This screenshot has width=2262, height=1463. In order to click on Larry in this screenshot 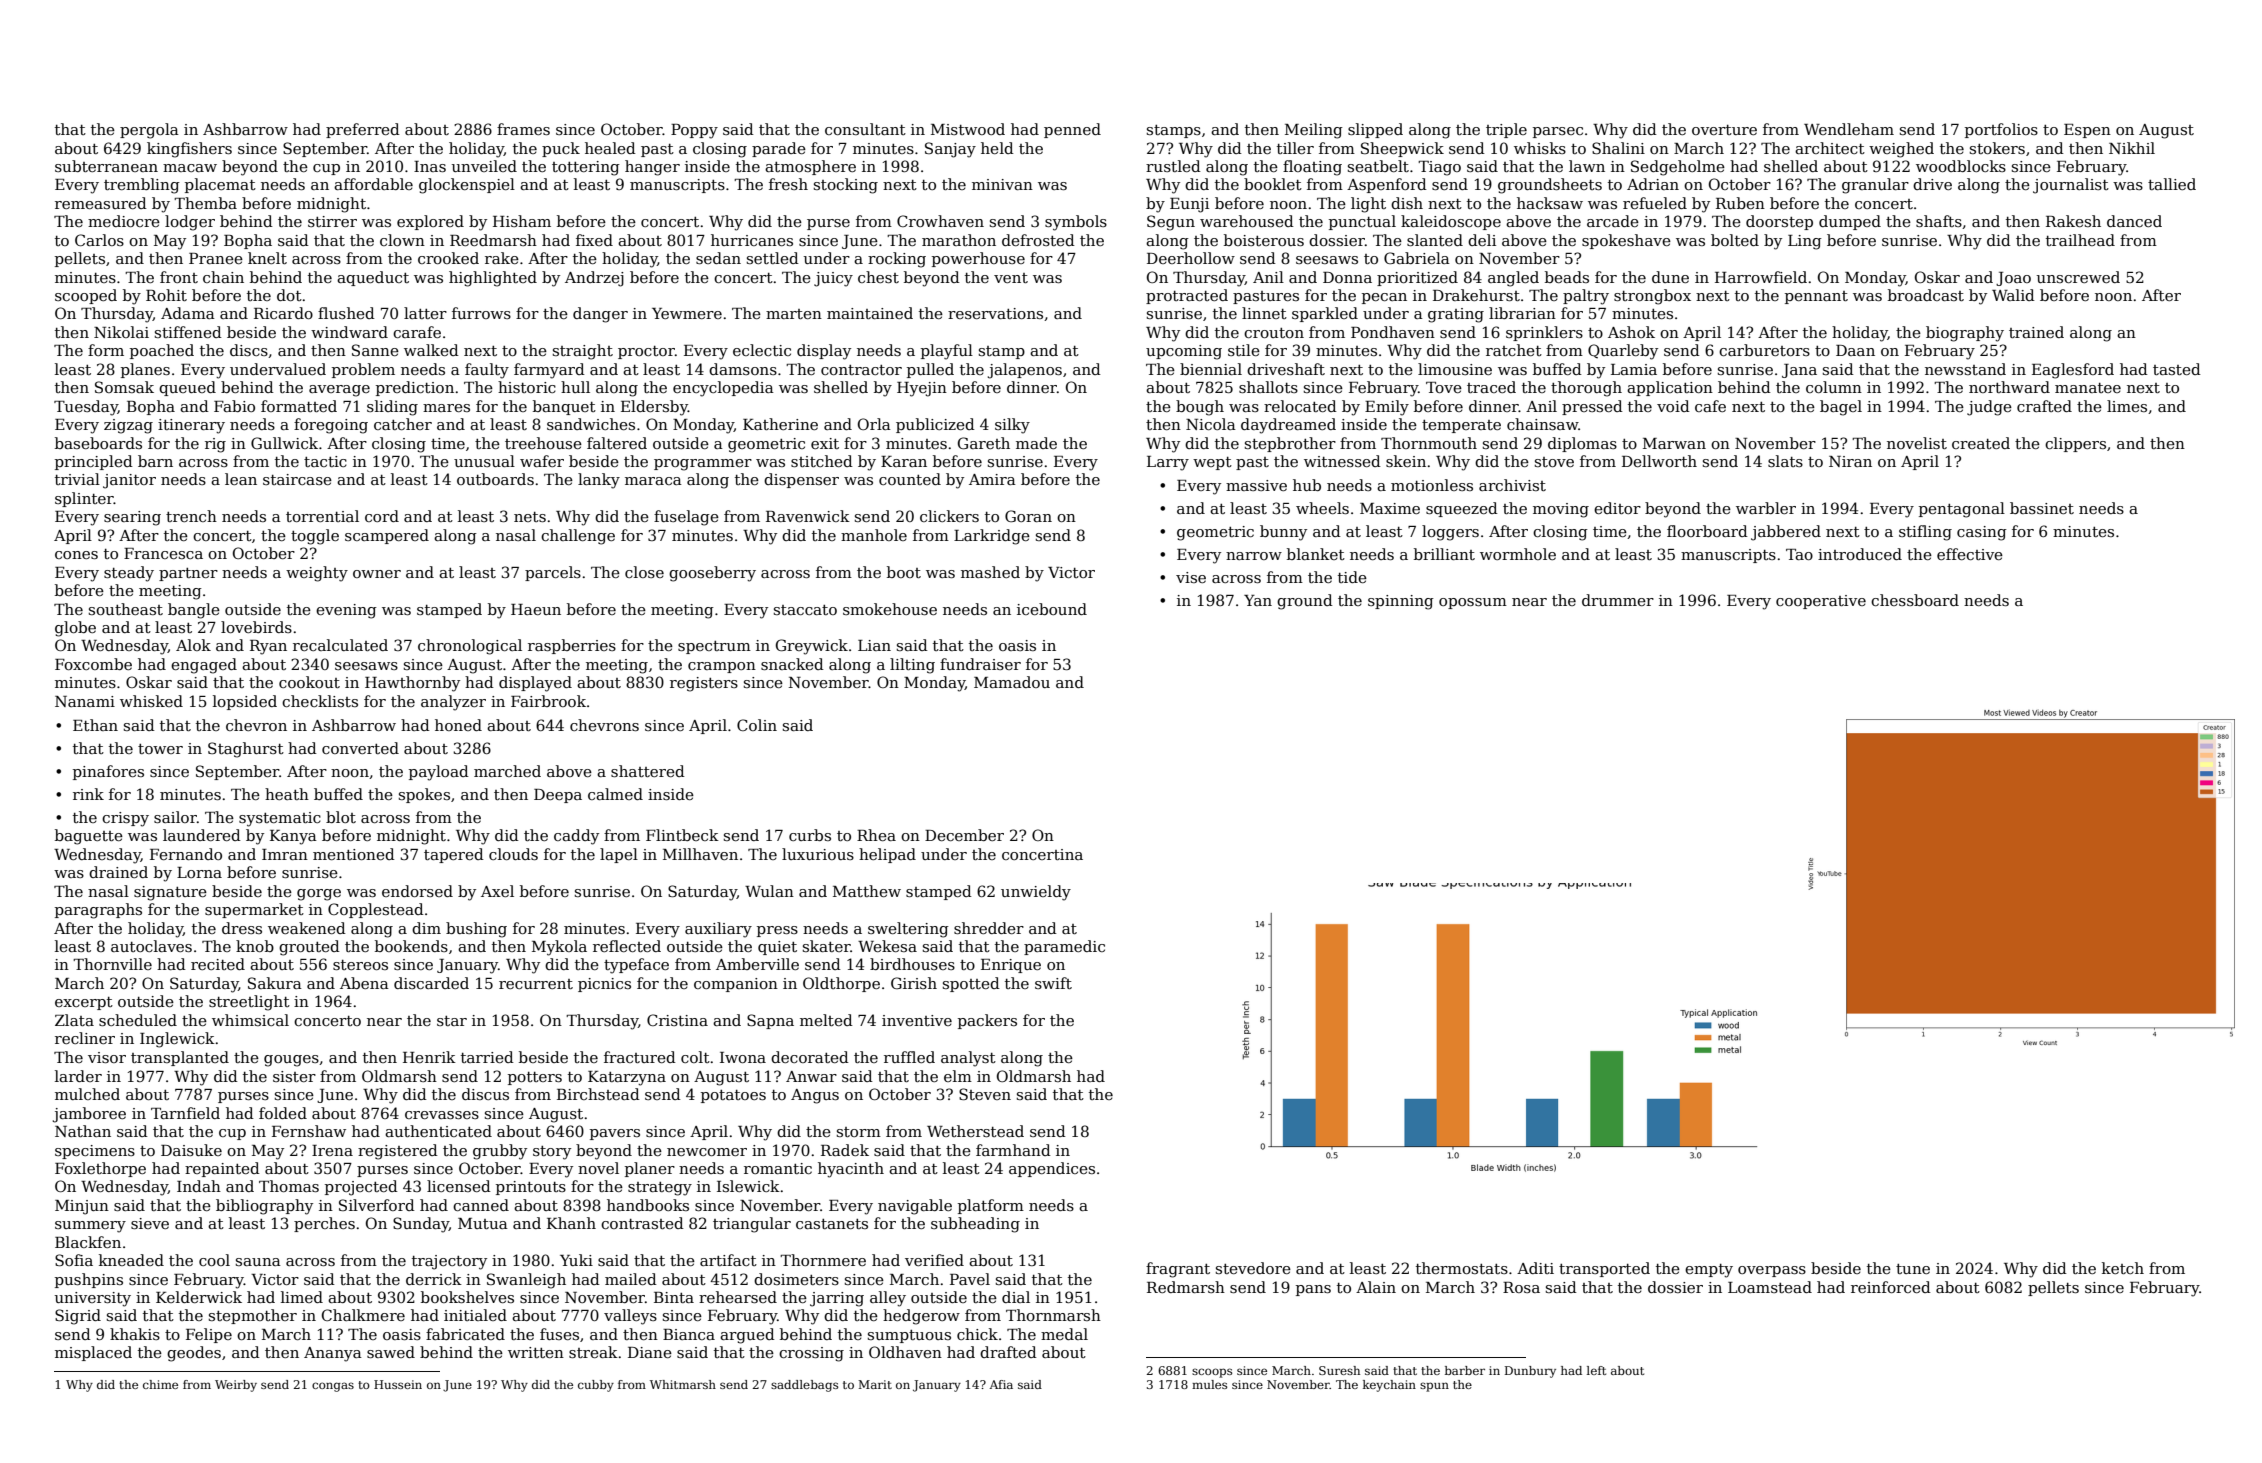, I will do `click(1168, 463)`.
